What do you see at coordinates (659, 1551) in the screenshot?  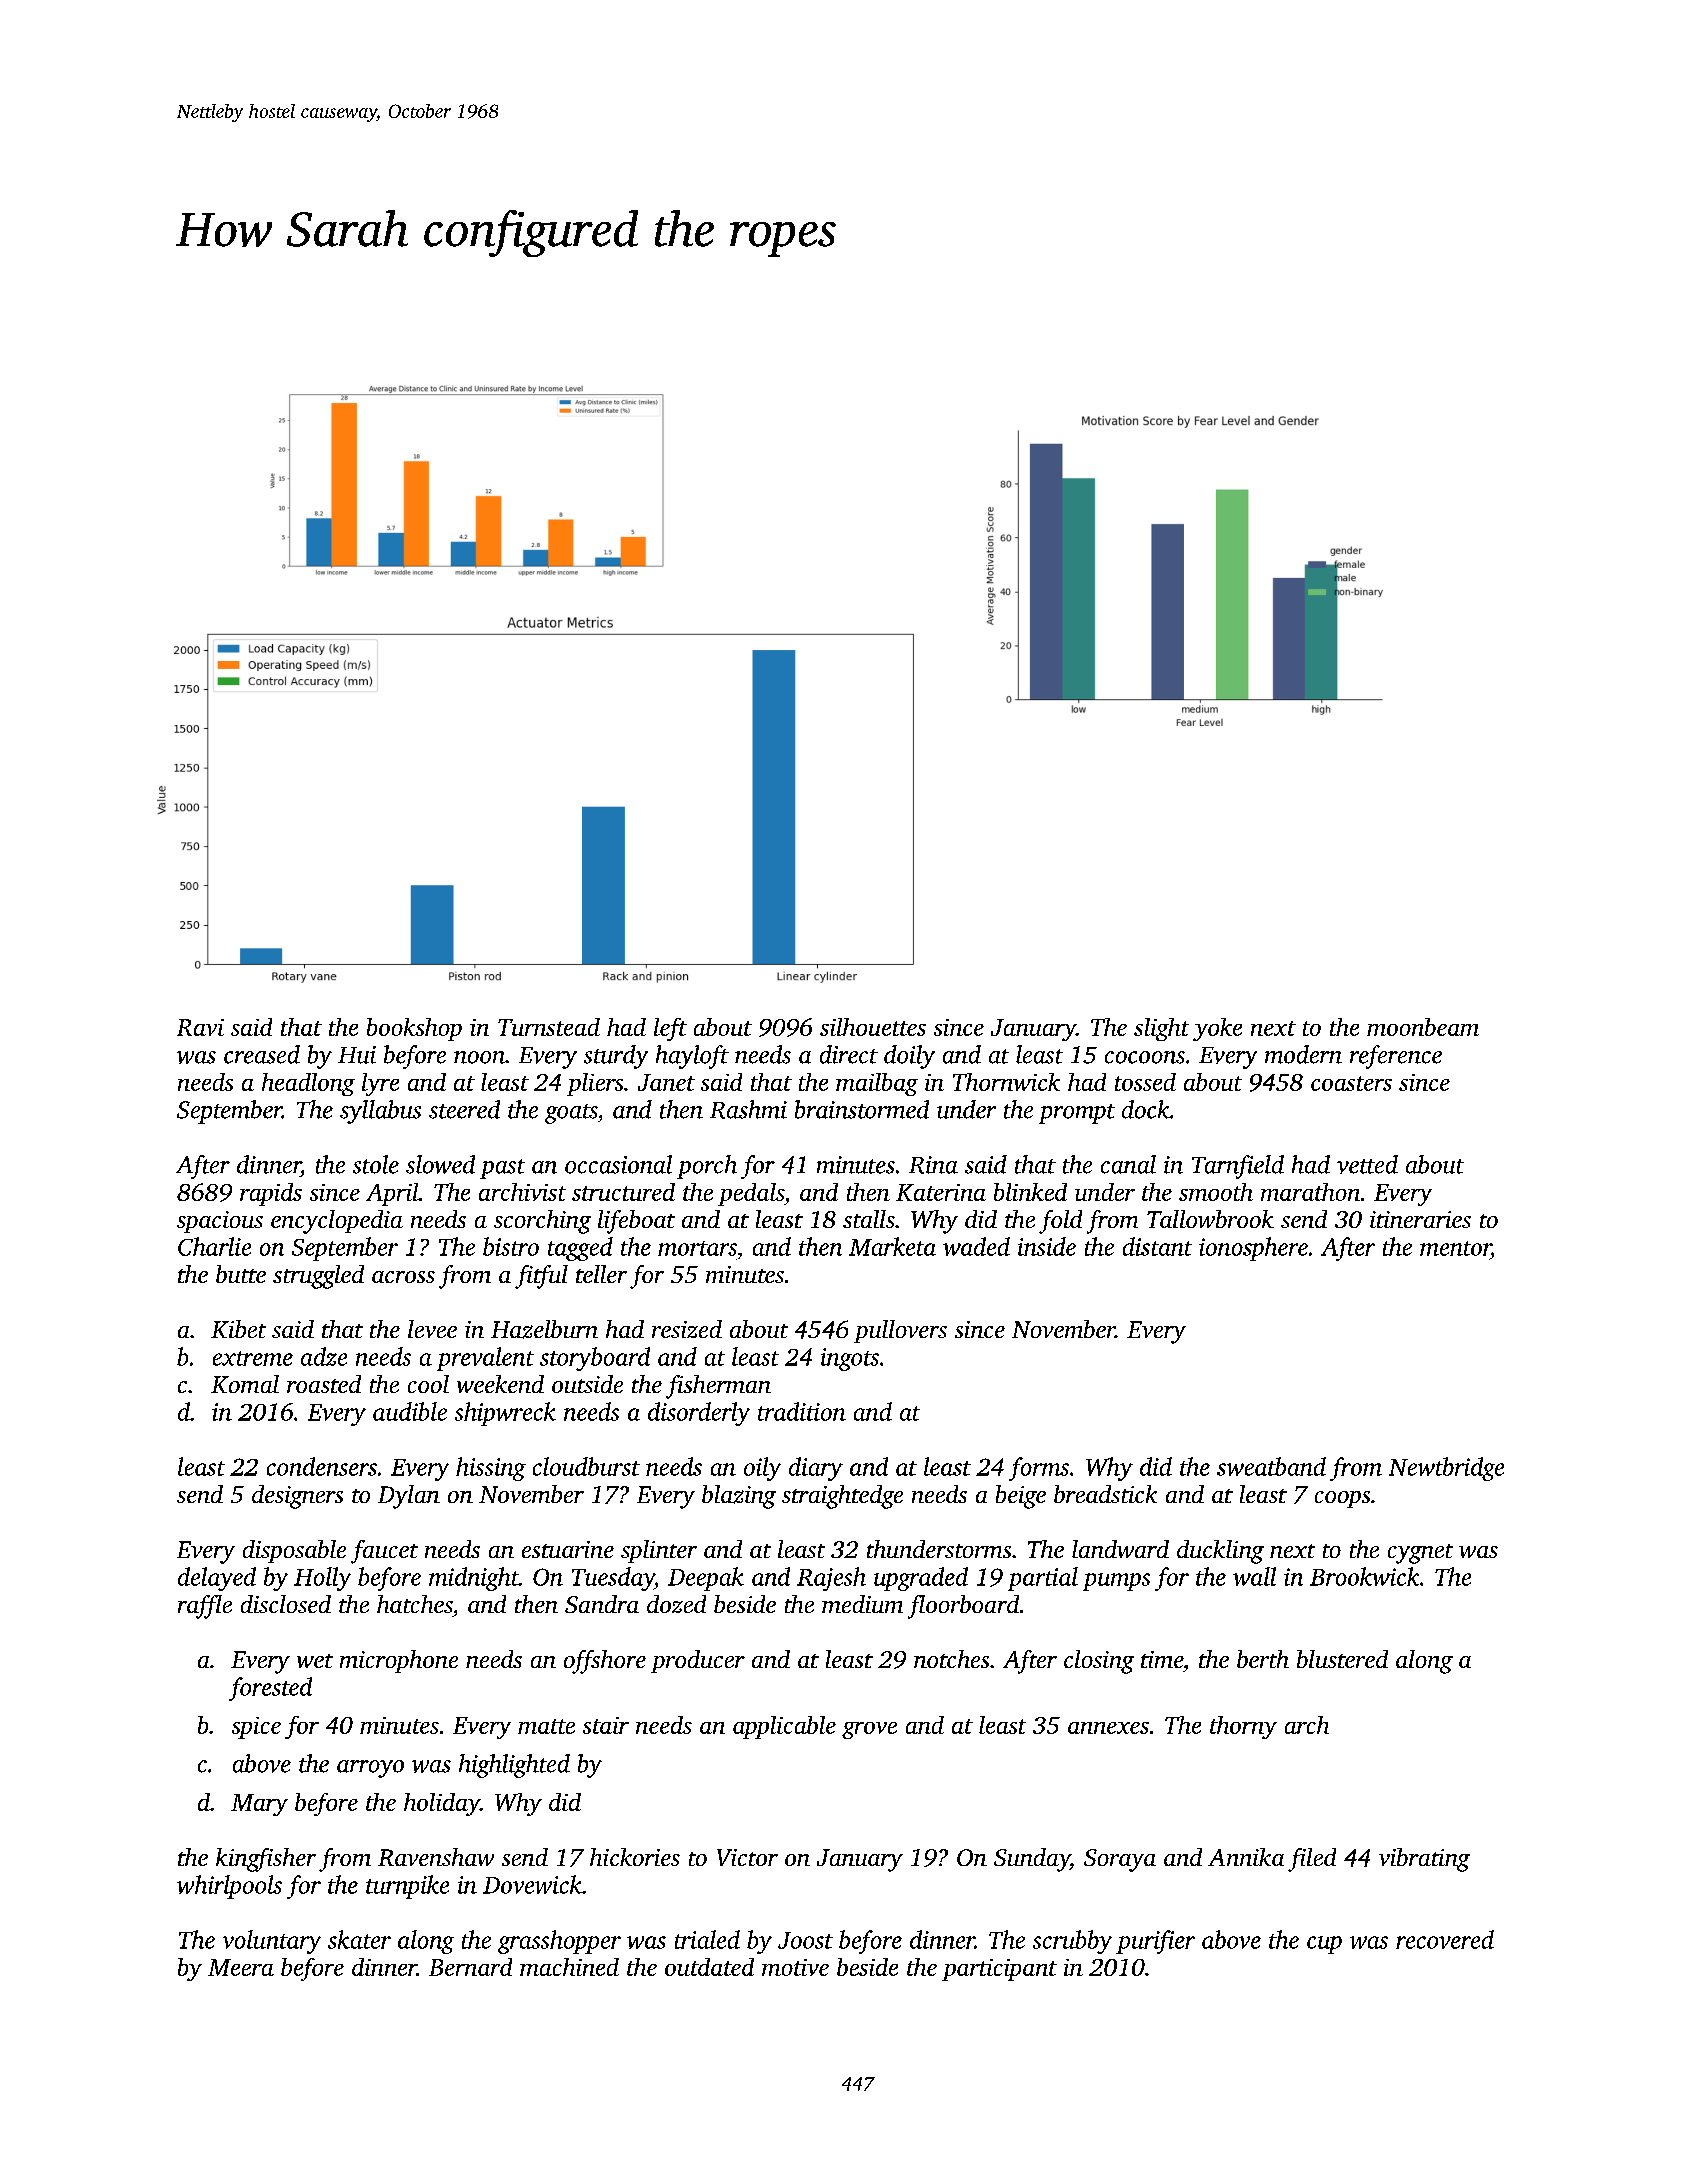 I see `splinter` at bounding box center [659, 1551].
